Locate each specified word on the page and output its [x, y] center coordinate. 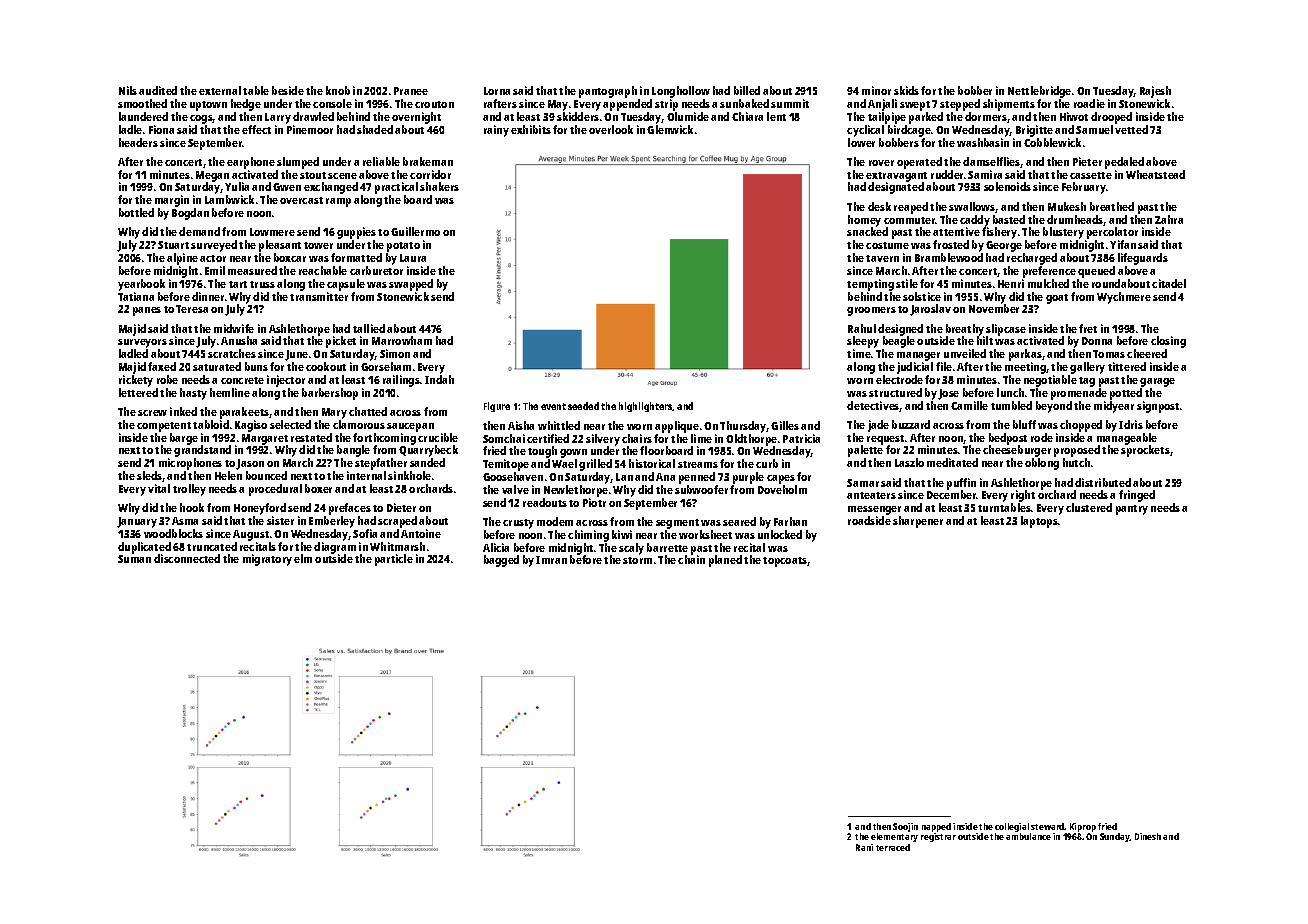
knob [338, 90]
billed [747, 90]
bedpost [1008, 439]
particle [394, 560]
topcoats [785, 562]
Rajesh [1155, 92]
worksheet [705, 534]
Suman [134, 559]
